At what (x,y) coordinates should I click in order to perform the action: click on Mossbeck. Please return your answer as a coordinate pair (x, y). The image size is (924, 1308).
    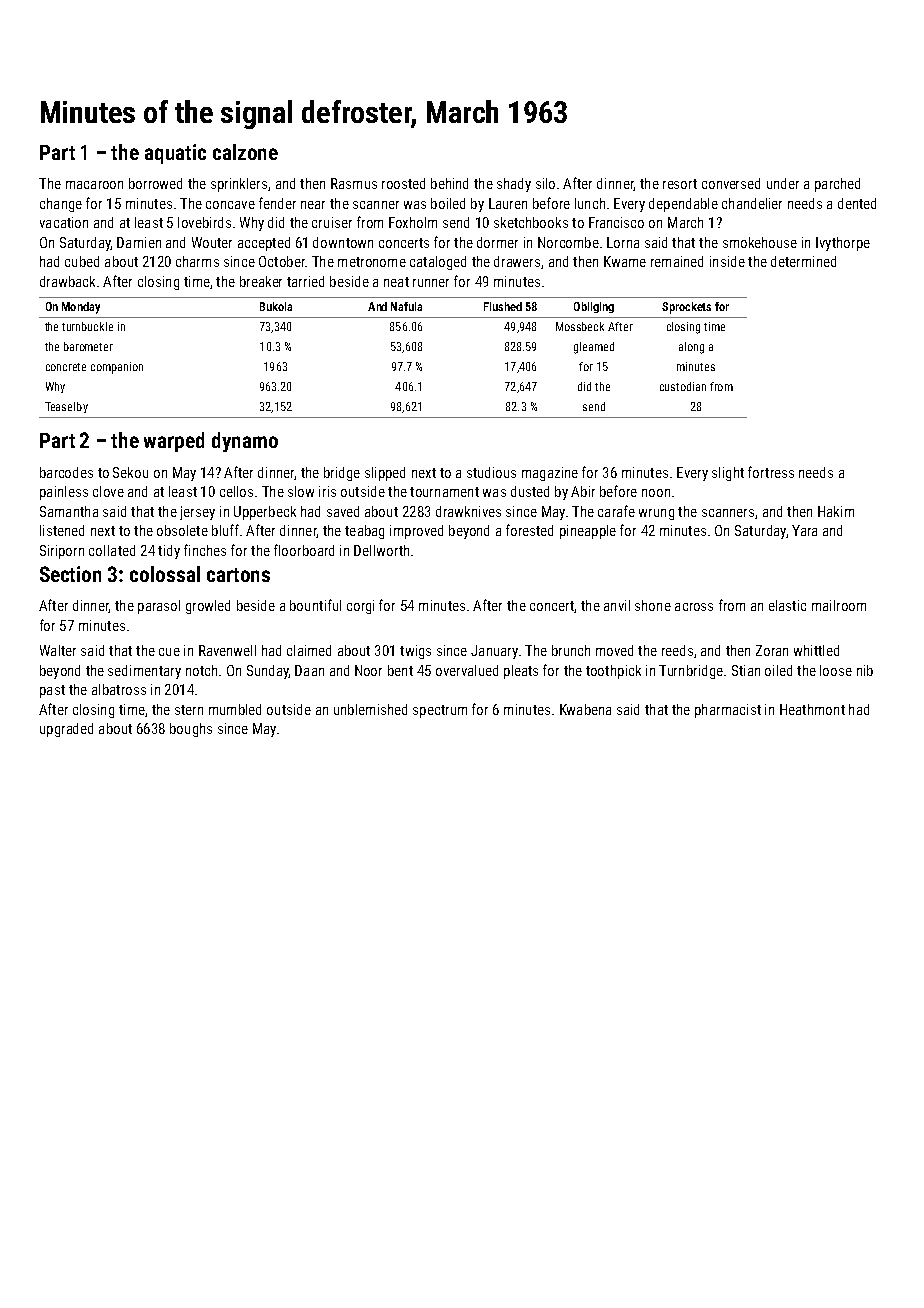
    Looking at the image, I should click on (580, 326).
